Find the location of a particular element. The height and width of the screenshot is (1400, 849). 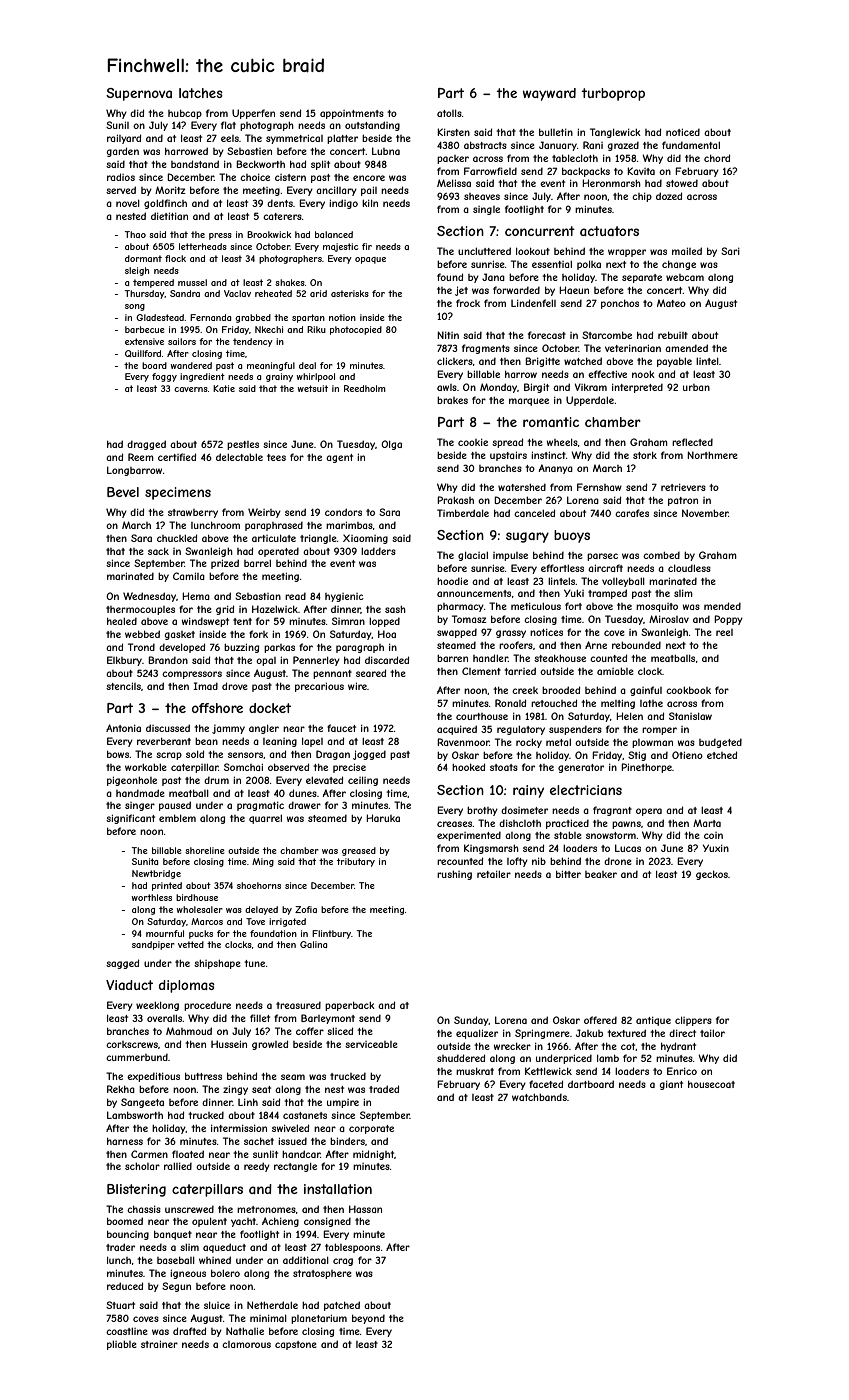

Vikram is located at coordinates (591, 387).
